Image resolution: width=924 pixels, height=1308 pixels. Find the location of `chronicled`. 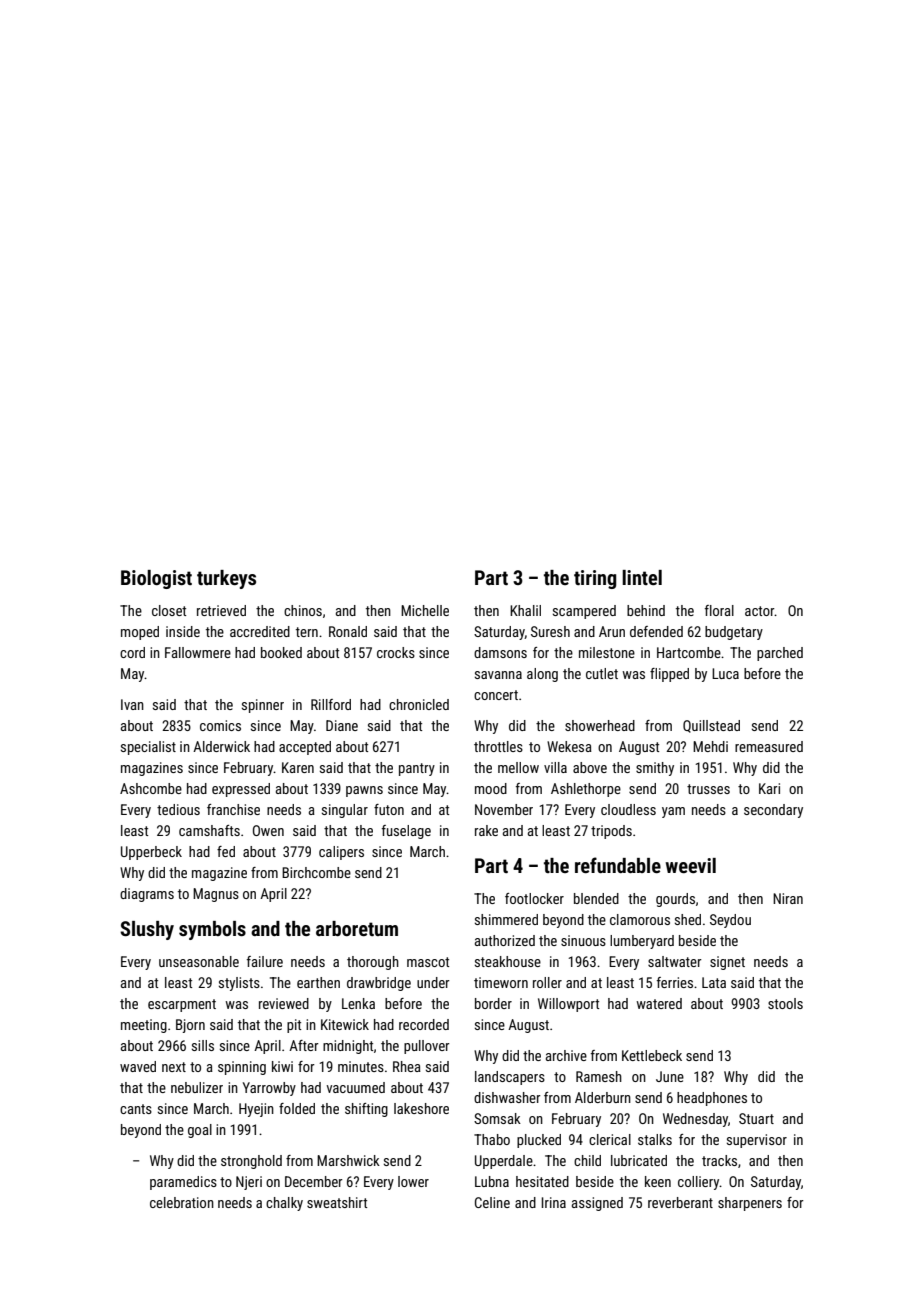

chronicled is located at coordinates (419, 704).
